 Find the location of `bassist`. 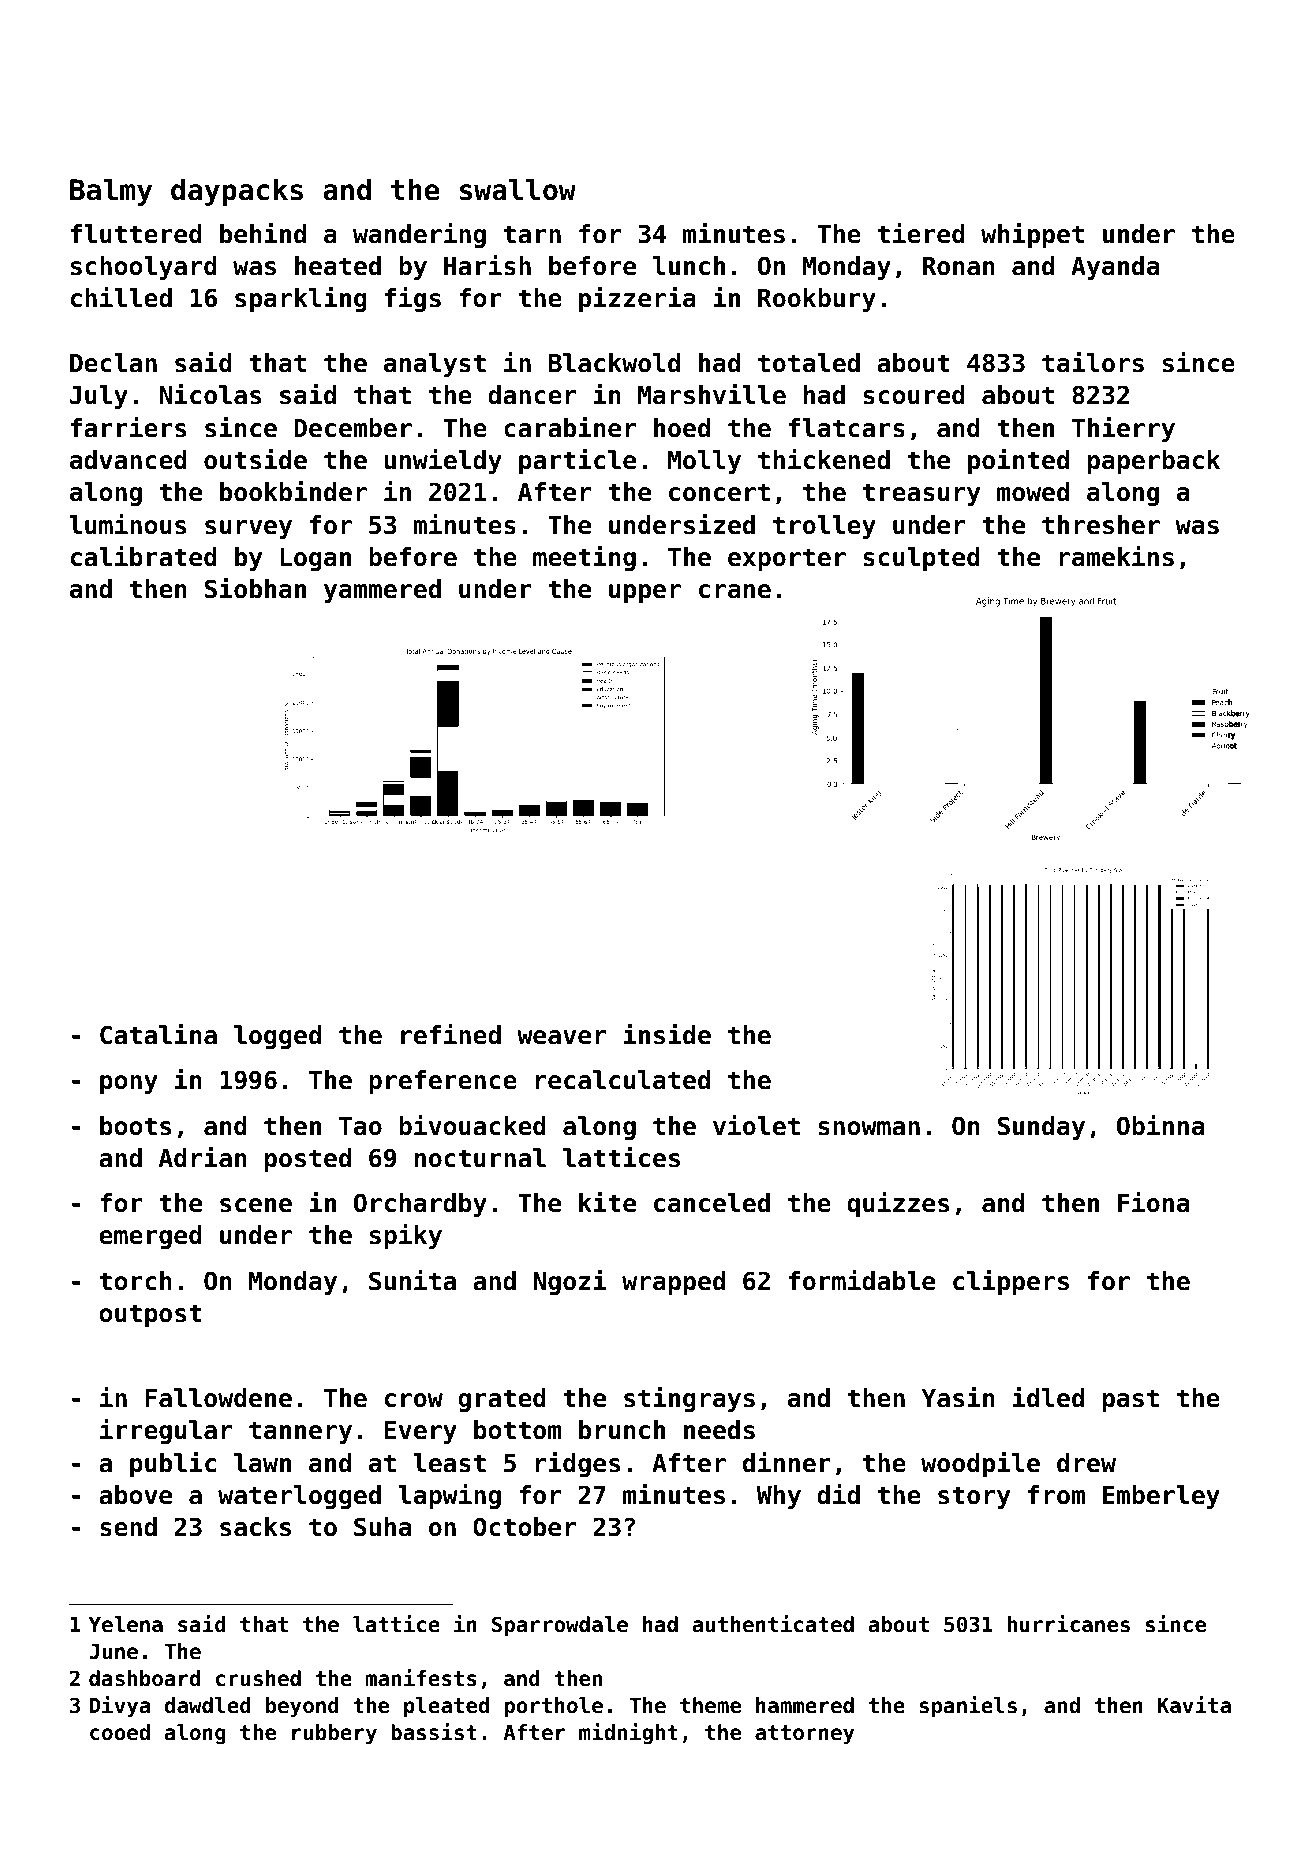

bassist is located at coordinates (434, 1732).
